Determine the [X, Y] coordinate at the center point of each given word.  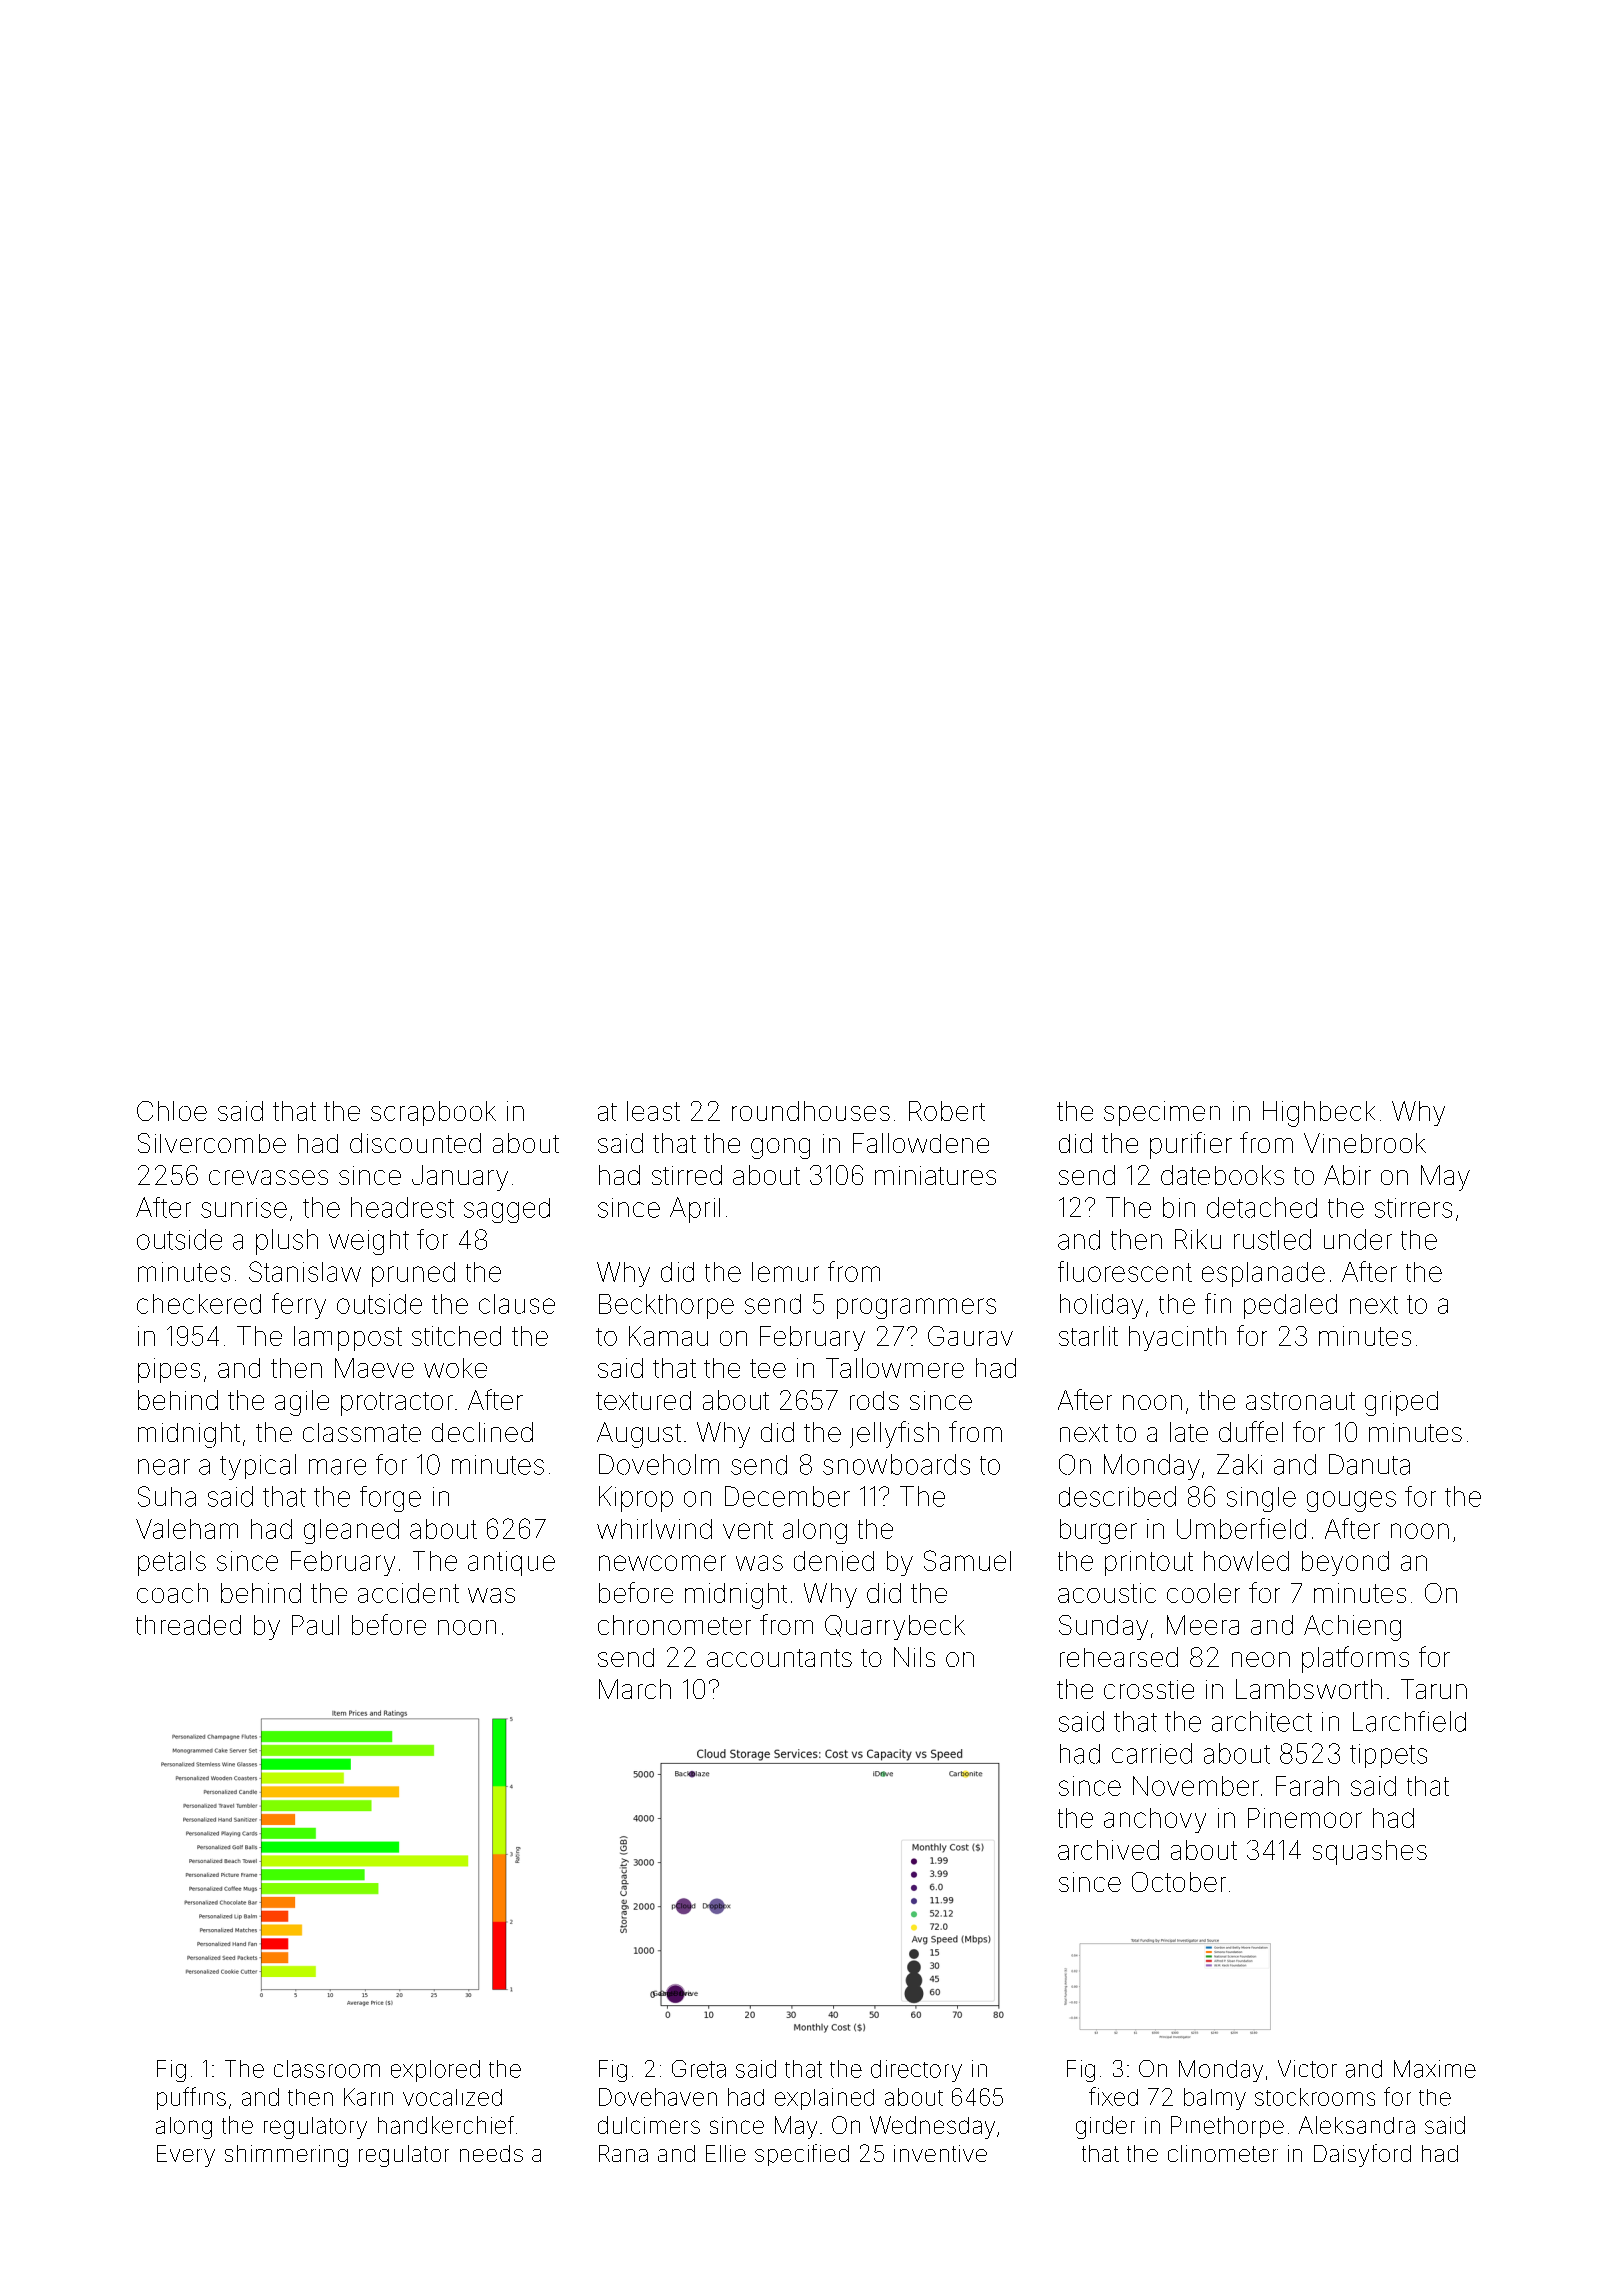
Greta [699, 2069]
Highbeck [1319, 1114]
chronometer [674, 1625]
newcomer [662, 1563]
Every [186, 2156]
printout [1149, 1563]
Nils [914, 1657]
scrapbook [433, 1113]
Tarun [1434, 1689]
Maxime [1435, 2069]
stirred [687, 1175]
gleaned [351, 1531]
